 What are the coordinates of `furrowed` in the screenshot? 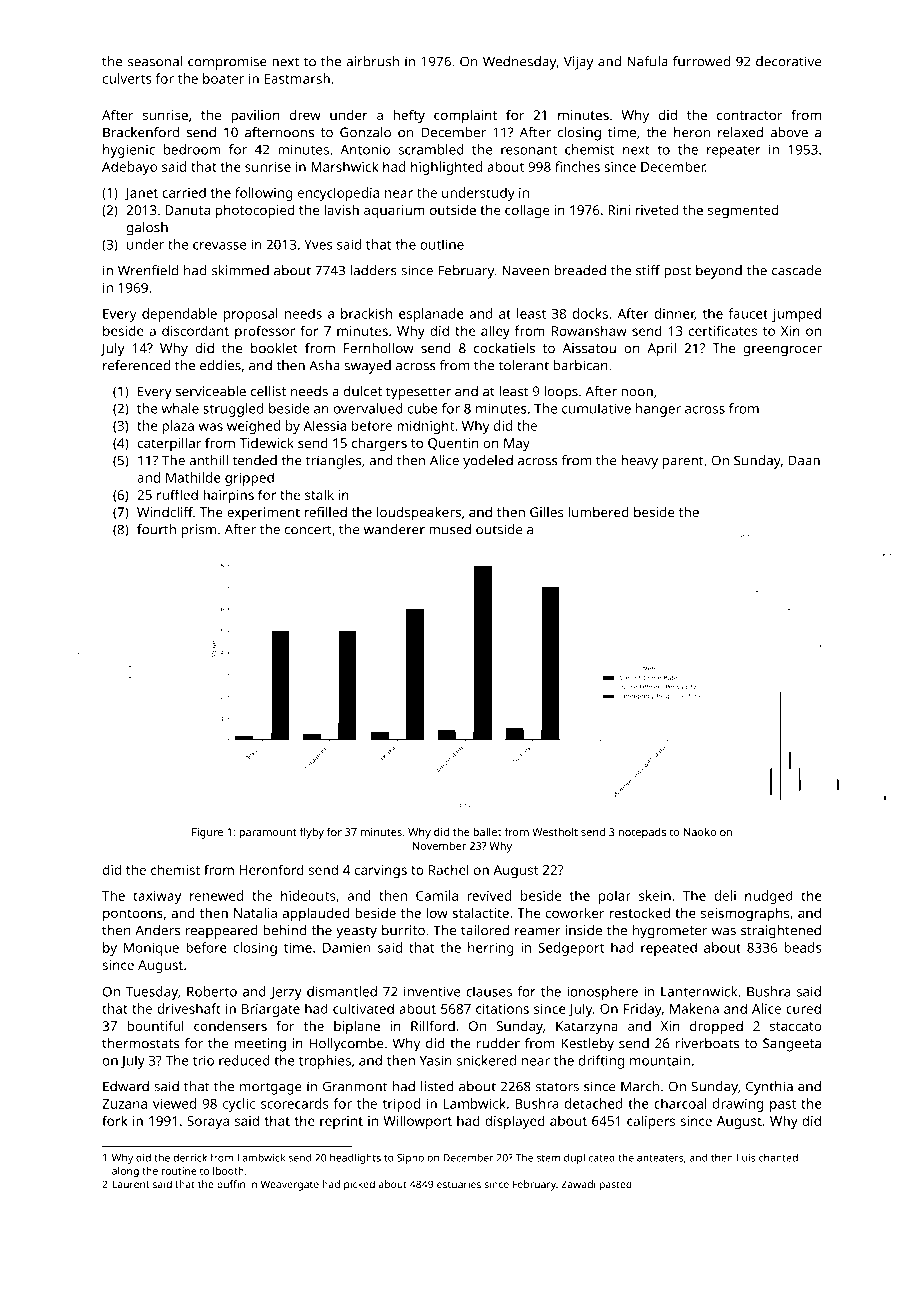 It's located at (701, 61).
